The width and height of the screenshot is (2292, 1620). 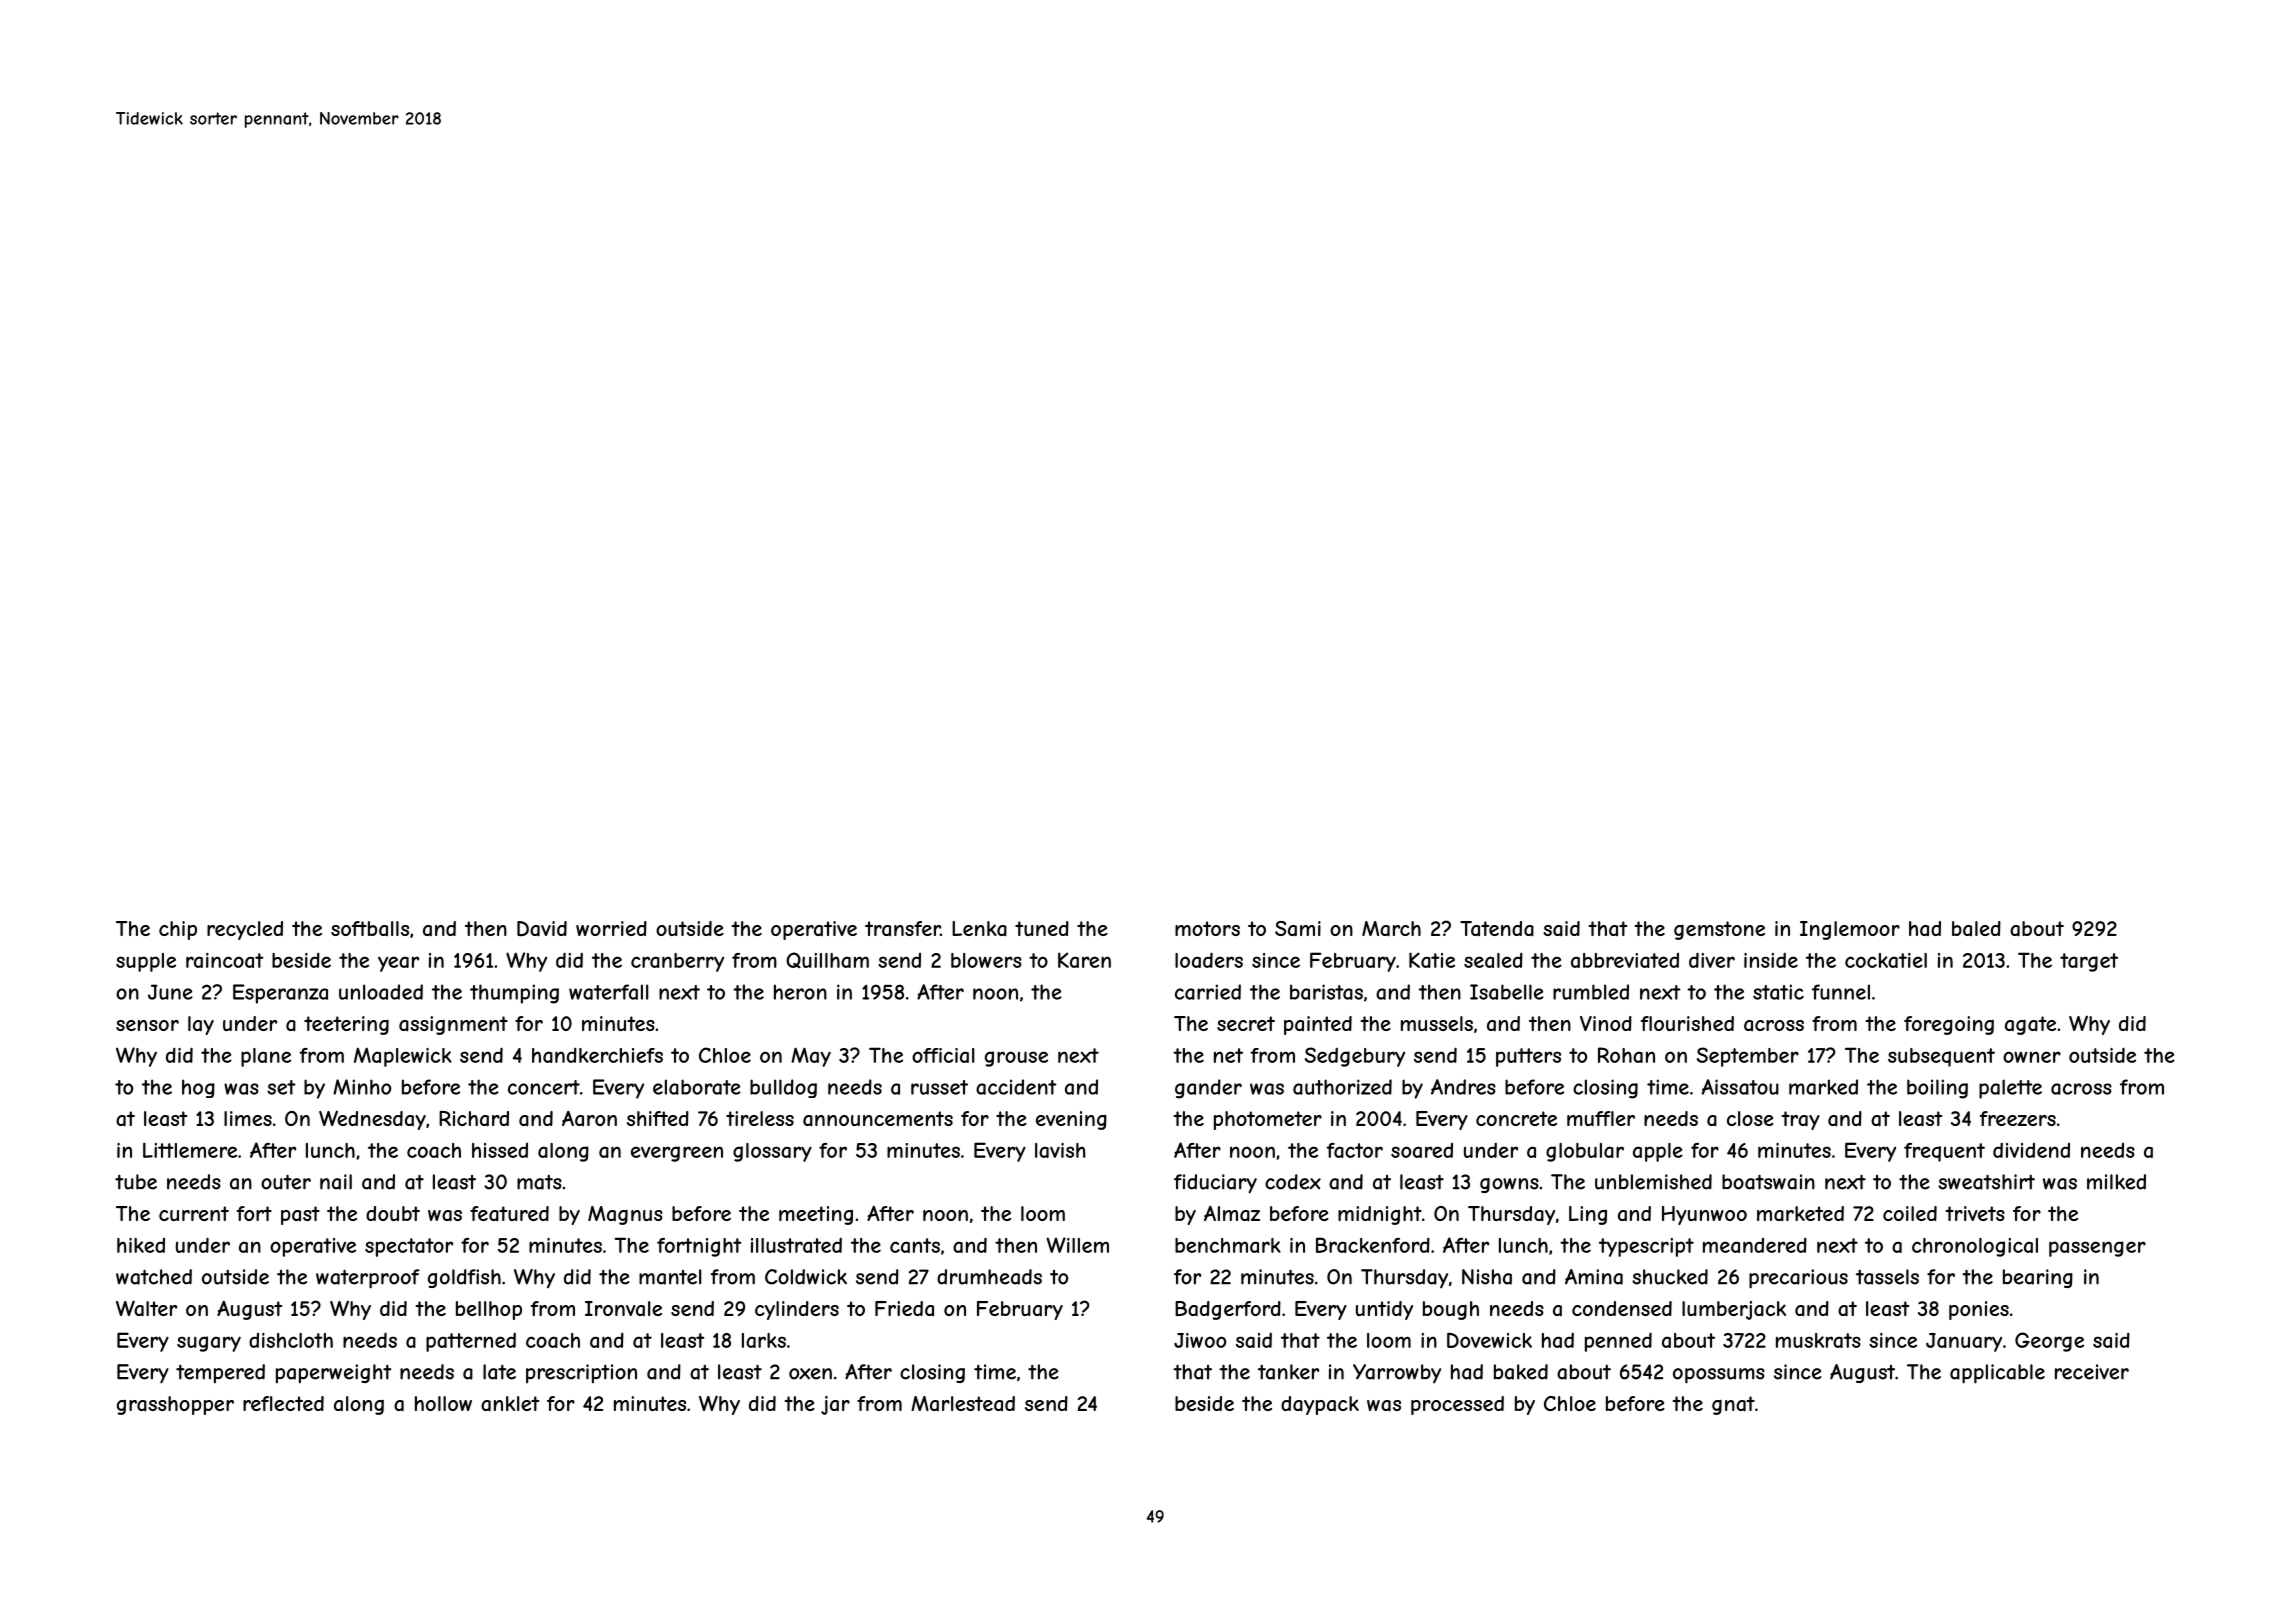 I want to click on chip, so click(x=178, y=930).
